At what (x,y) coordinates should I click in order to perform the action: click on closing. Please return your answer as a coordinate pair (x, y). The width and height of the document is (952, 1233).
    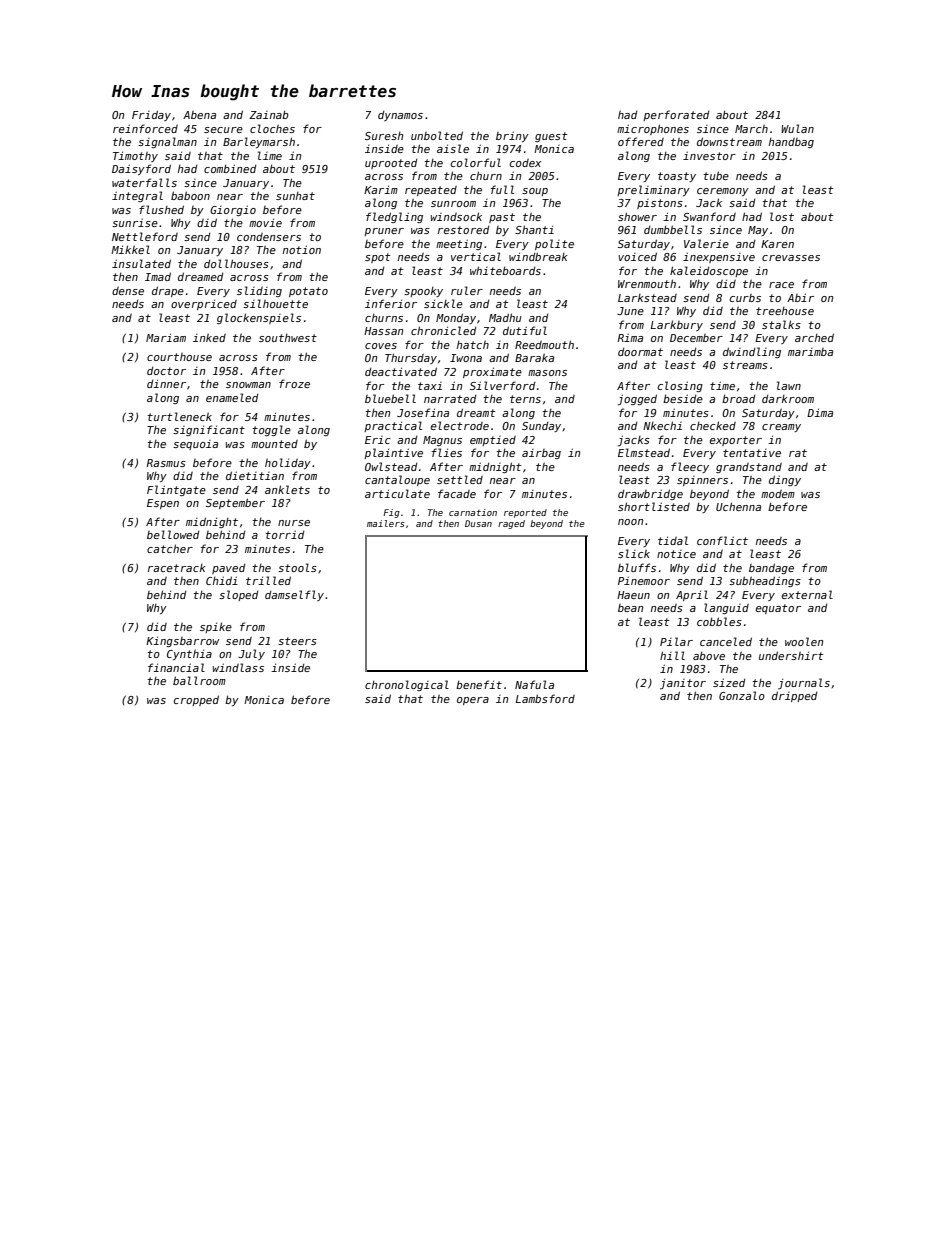
    Looking at the image, I should click on (680, 386).
